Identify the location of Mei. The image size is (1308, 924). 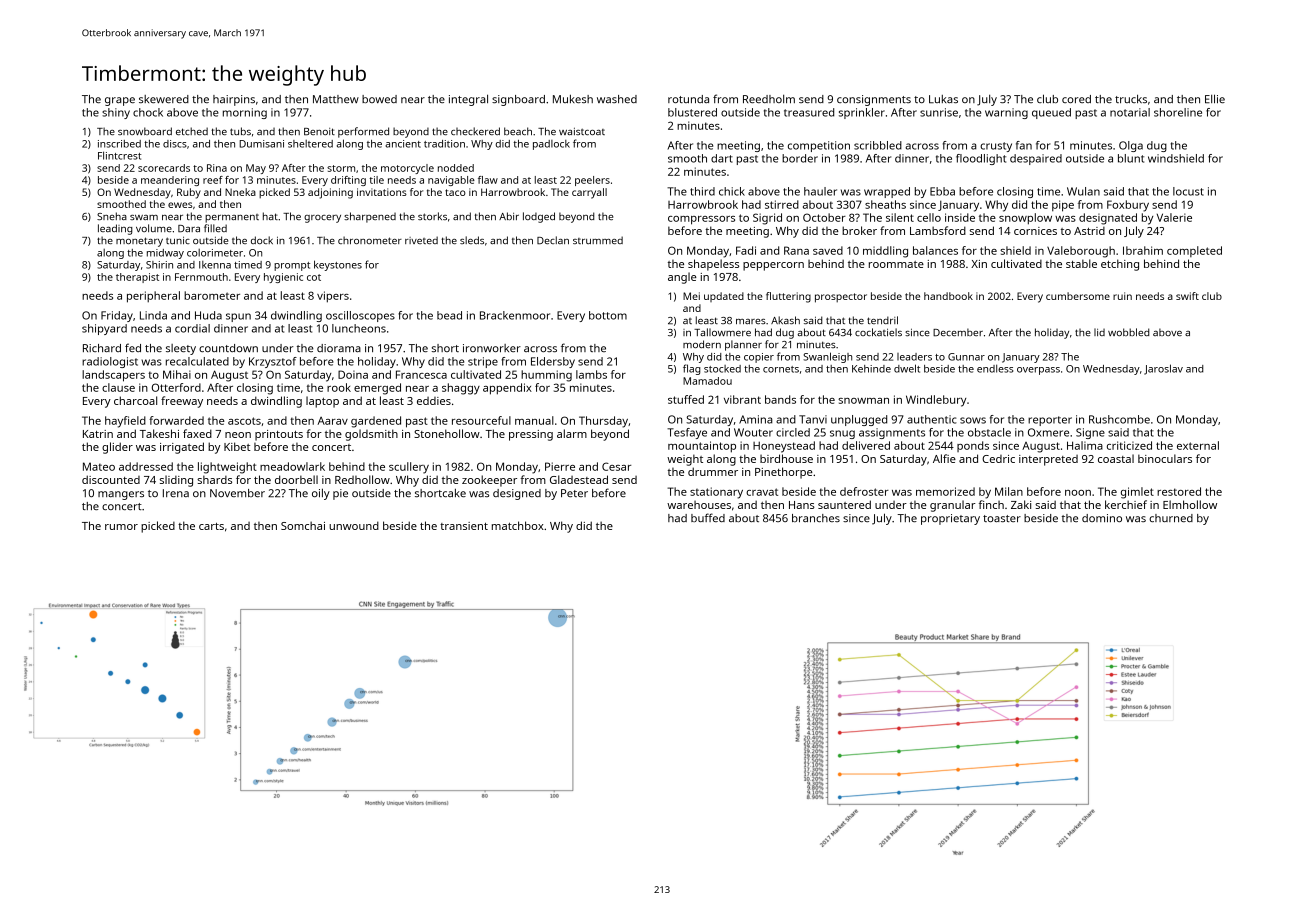
(691, 296).
